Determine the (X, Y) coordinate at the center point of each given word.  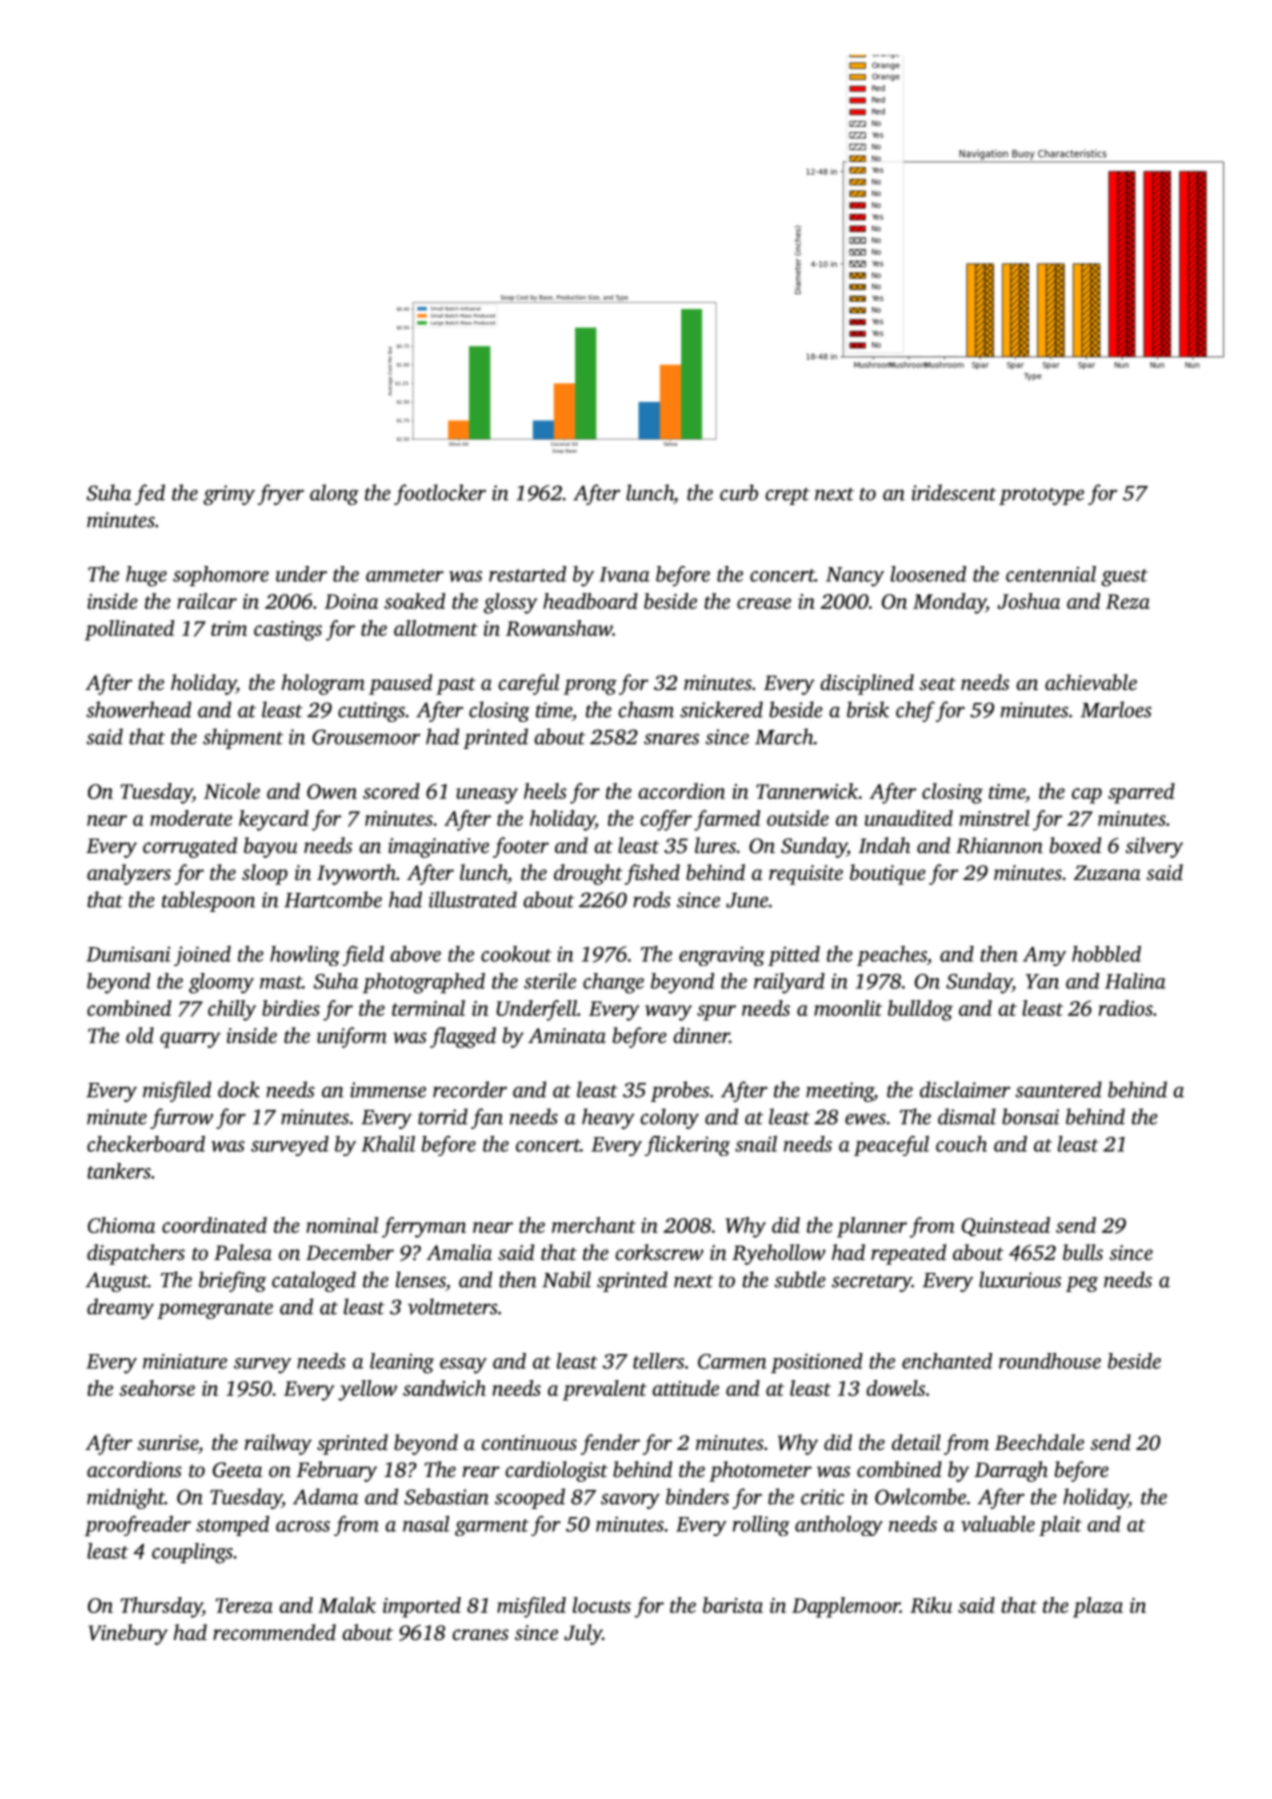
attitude (685, 1388)
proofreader (138, 1526)
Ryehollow (779, 1254)
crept (787, 496)
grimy (229, 495)
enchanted (947, 1361)
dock (239, 1089)
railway (278, 1444)
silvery (1154, 847)
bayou (271, 847)
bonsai (1030, 1116)
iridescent (953, 492)
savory (630, 1501)
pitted (794, 956)
